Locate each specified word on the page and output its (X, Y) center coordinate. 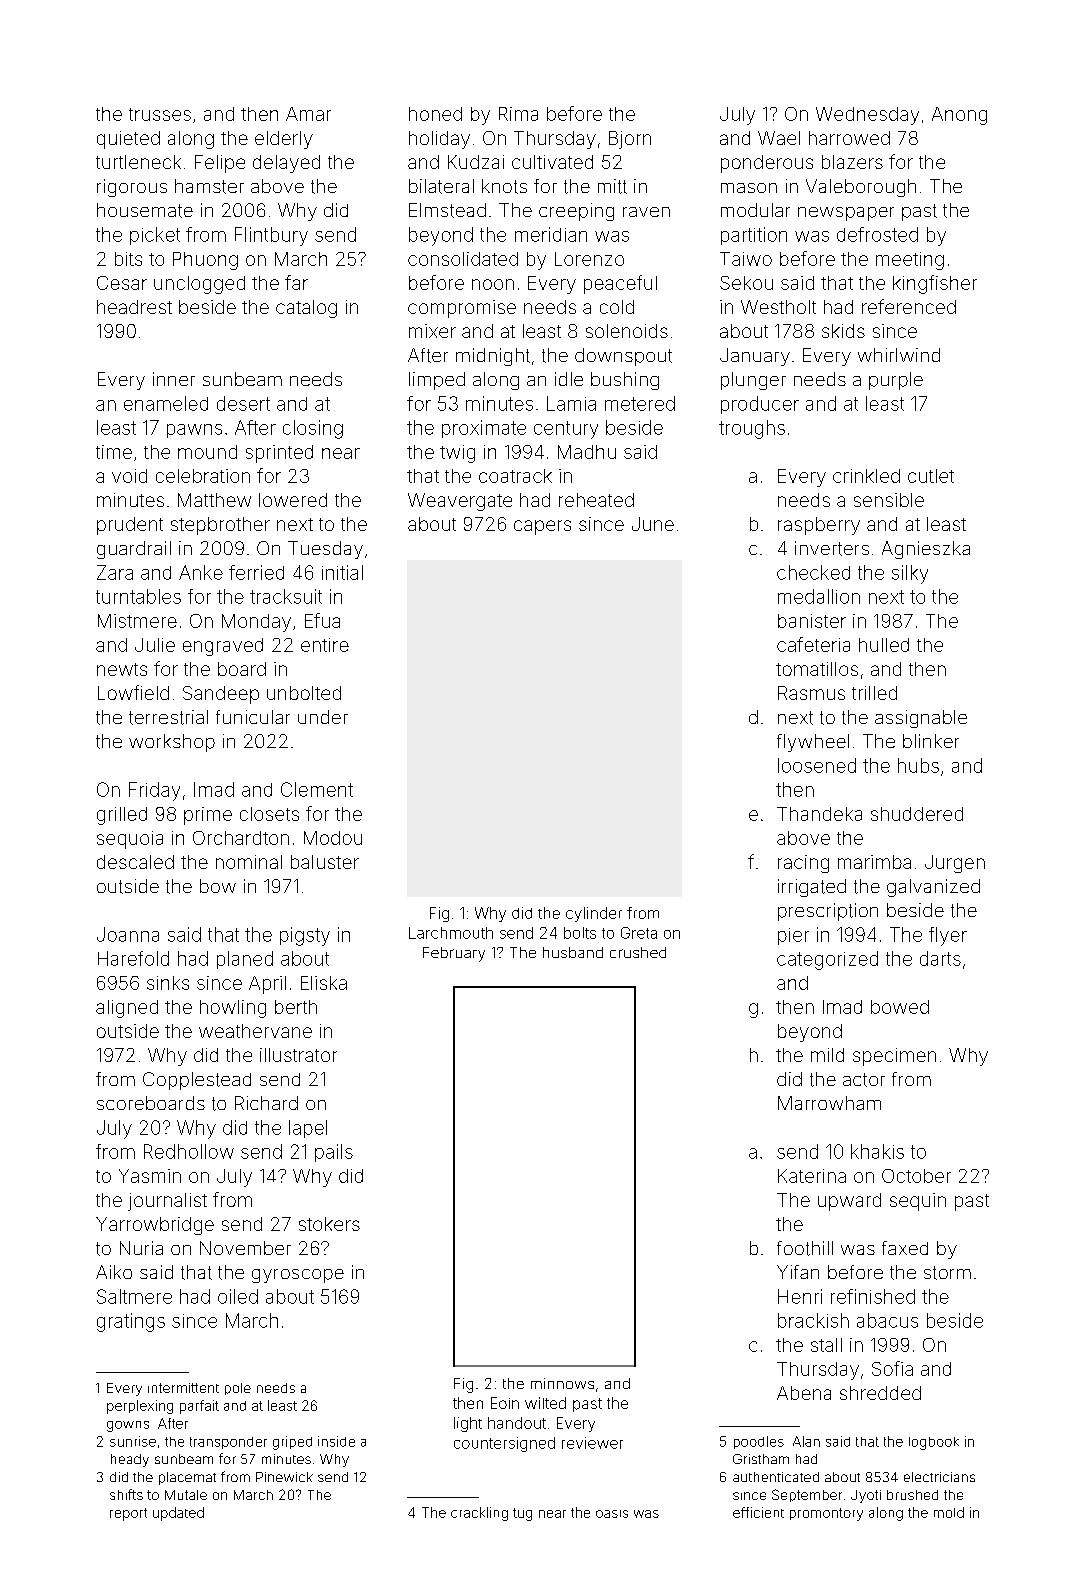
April (267, 985)
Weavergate (460, 502)
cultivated (552, 162)
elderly (284, 140)
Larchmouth (451, 933)
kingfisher (935, 284)
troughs (752, 429)
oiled (238, 1296)
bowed (900, 1007)
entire (325, 645)
